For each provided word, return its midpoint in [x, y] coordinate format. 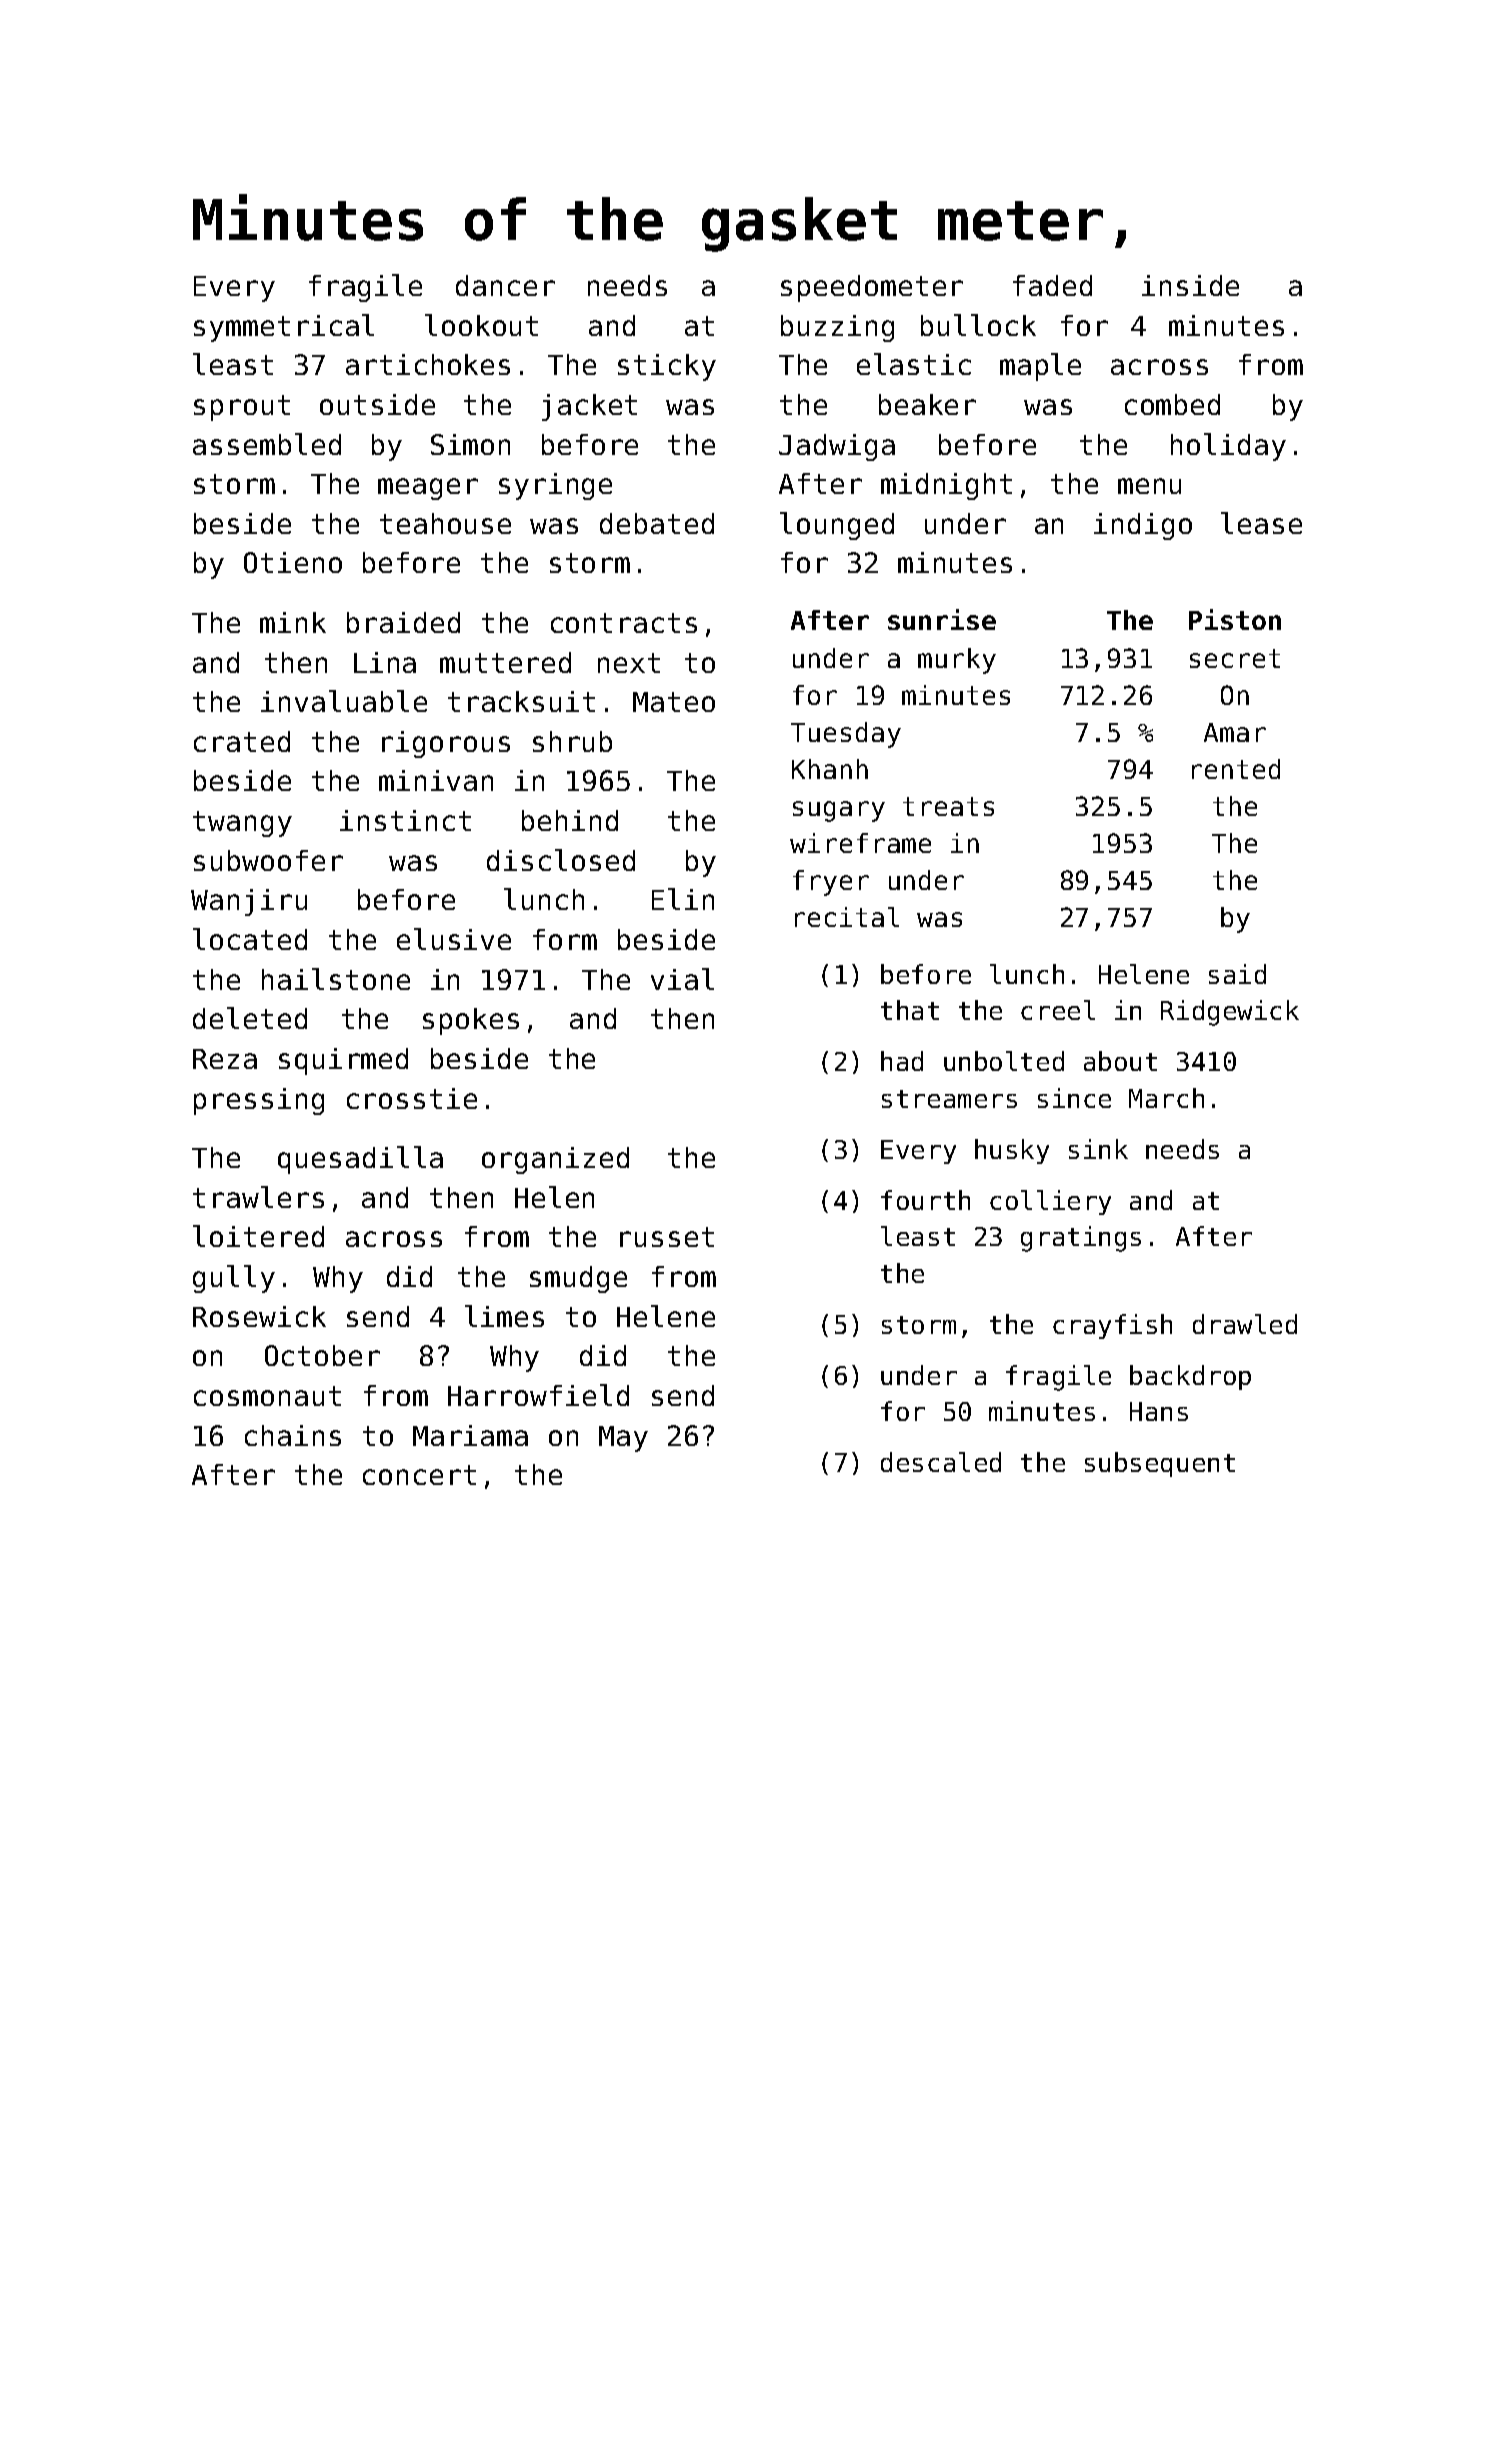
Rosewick [259, 1316]
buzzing [837, 328]
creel [1058, 1010]
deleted [250, 1018]
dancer [505, 285]
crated [242, 741]
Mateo [674, 702]
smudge [578, 1279]
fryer [831, 883]
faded [1052, 285]
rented [1236, 769]
